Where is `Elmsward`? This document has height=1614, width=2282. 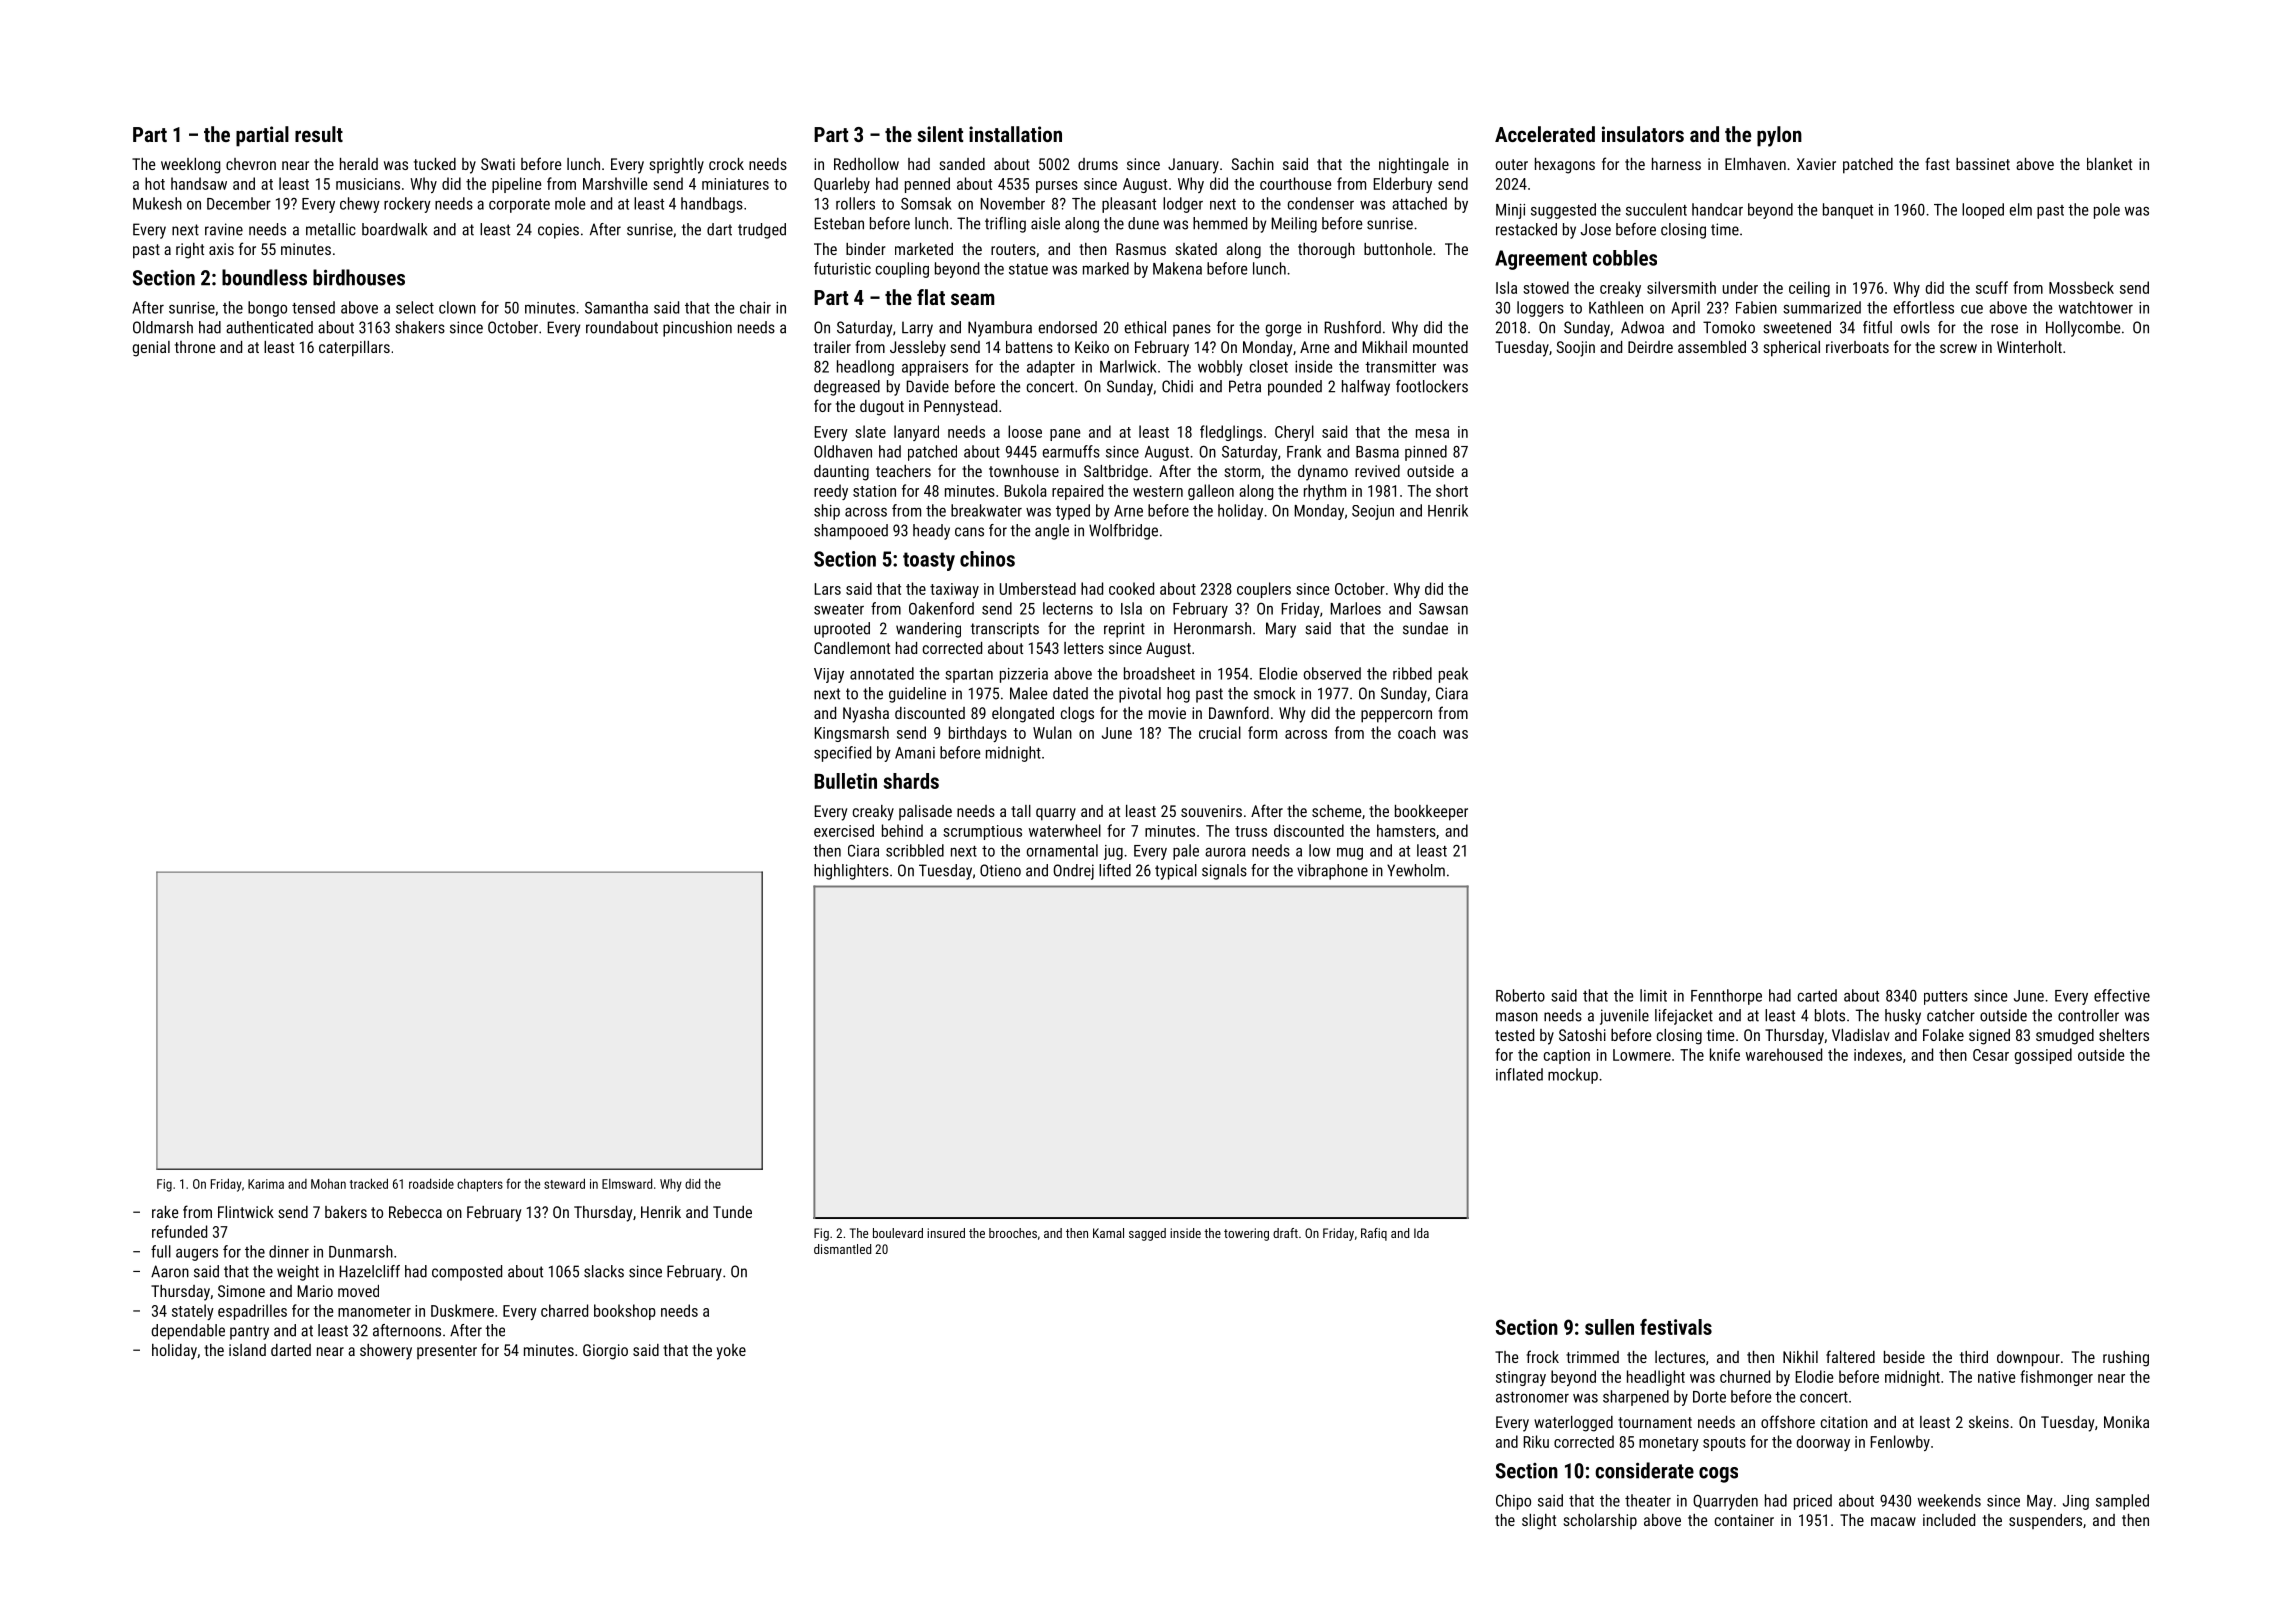 Elmsward is located at coordinates (627, 1183).
